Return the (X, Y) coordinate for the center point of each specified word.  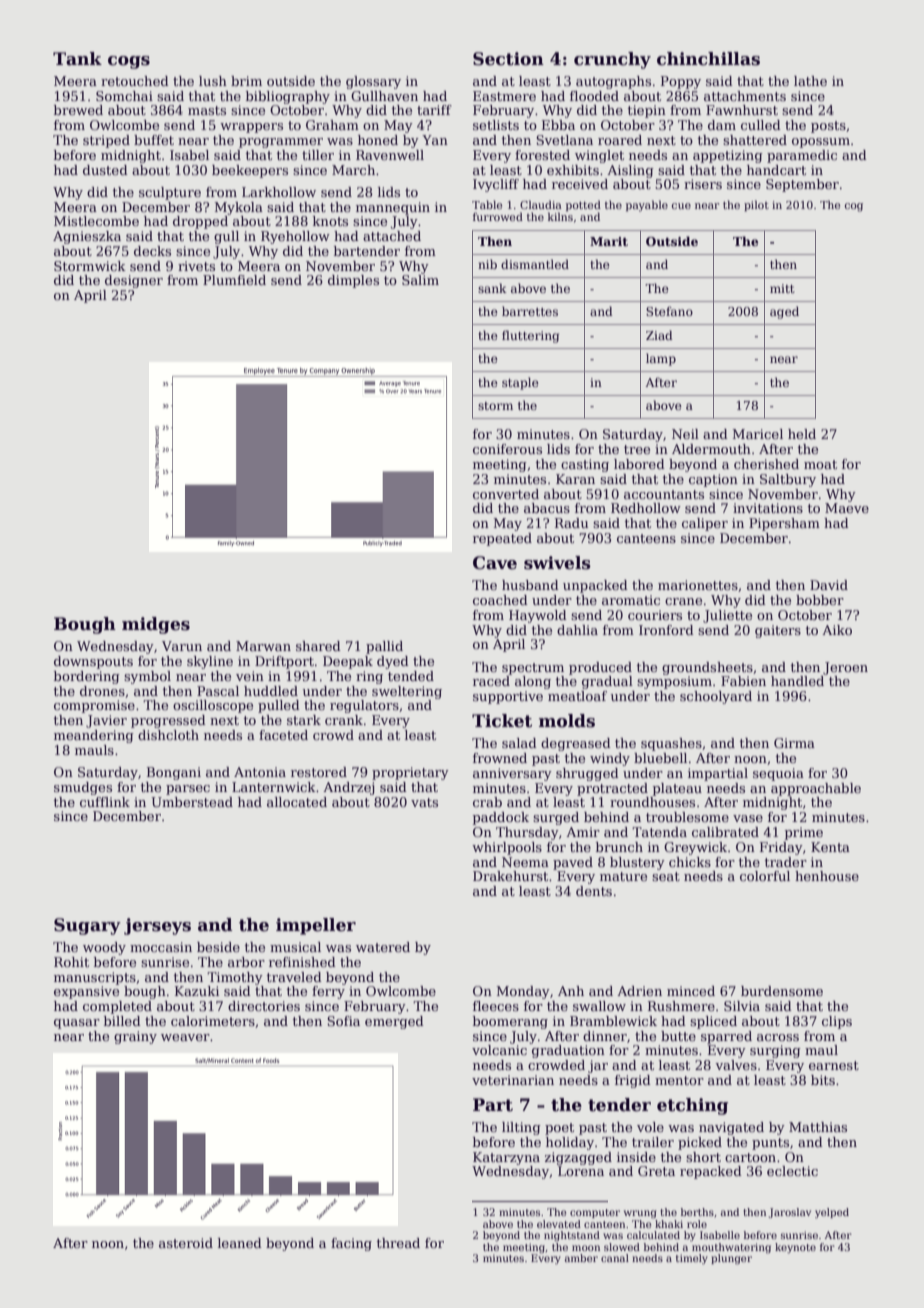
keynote (795, 1248)
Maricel (758, 434)
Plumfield (234, 280)
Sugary (87, 926)
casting (585, 465)
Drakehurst (510, 876)
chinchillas (708, 59)
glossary (373, 82)
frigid (633, 1081)
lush (213, 81)
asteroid (186, 1243)
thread (398, 1243)
